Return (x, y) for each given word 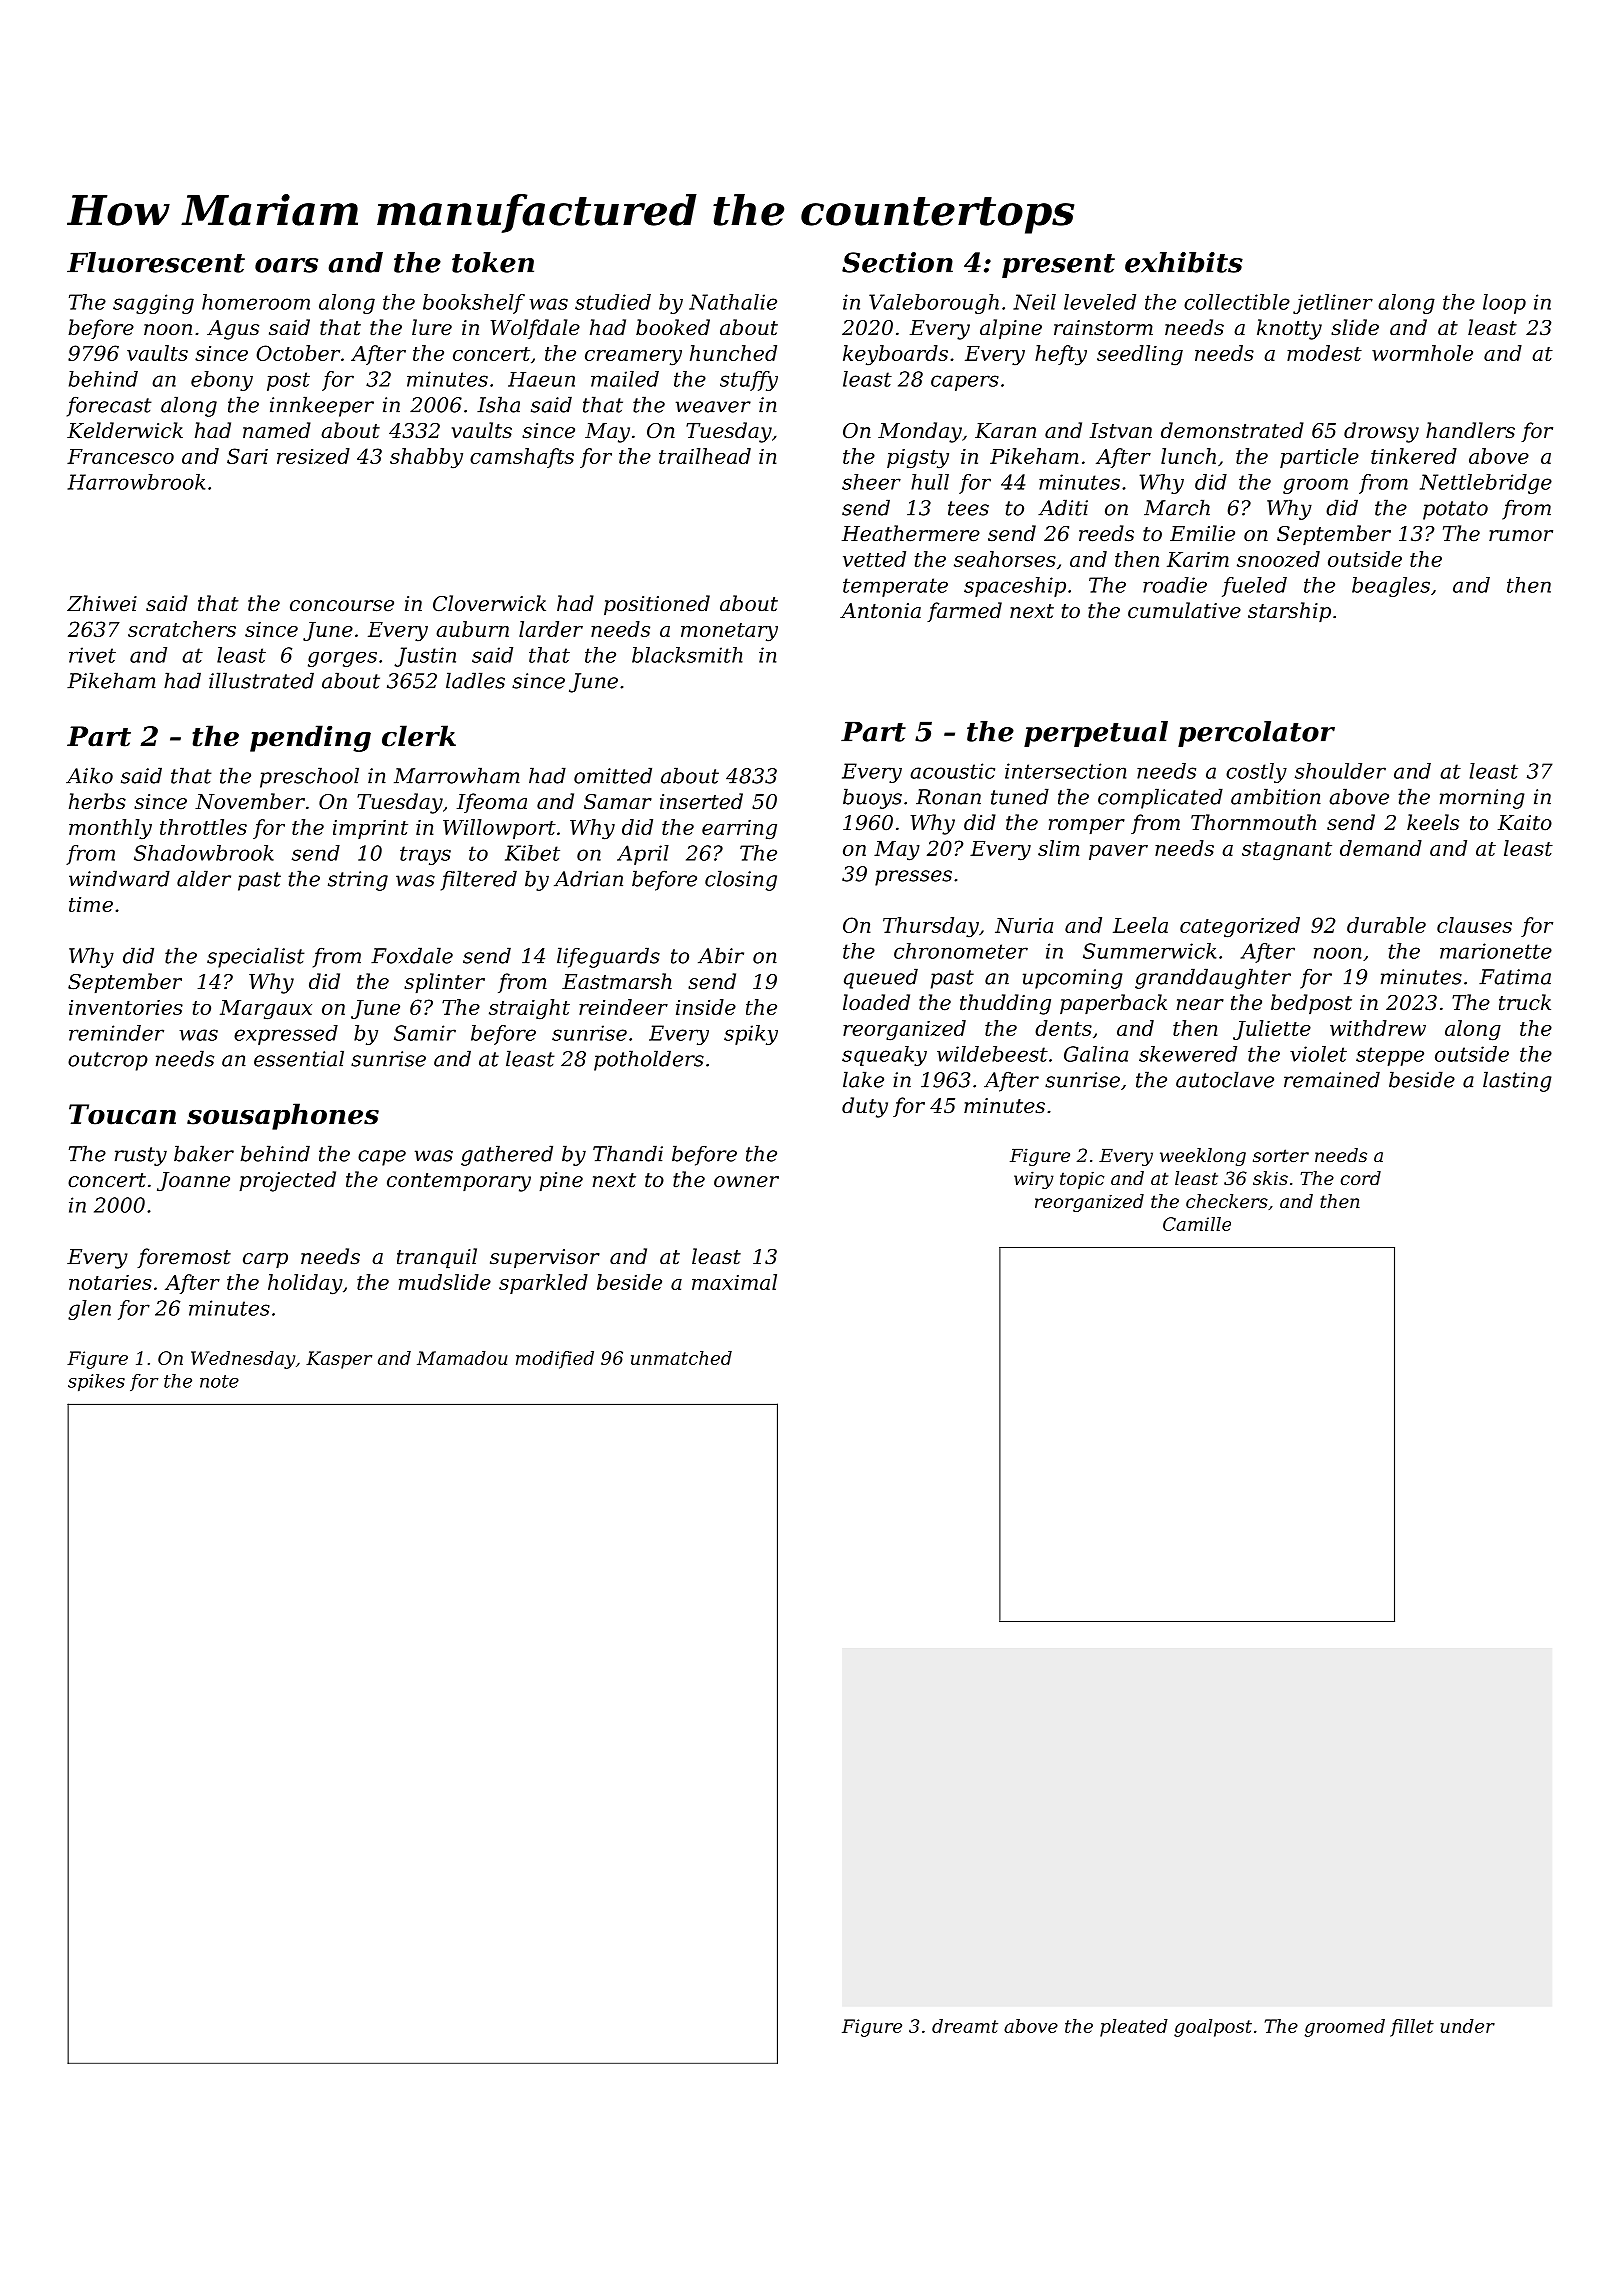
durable (1386, 925)
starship (1289, 612)
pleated (1134, 2028)
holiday (305, 1284)
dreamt (965, 2026)
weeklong (1203, 1157)
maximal (734, 1282)
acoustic (952, 771)
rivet (92, 655)
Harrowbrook (136, 482)
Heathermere (911, 533)
